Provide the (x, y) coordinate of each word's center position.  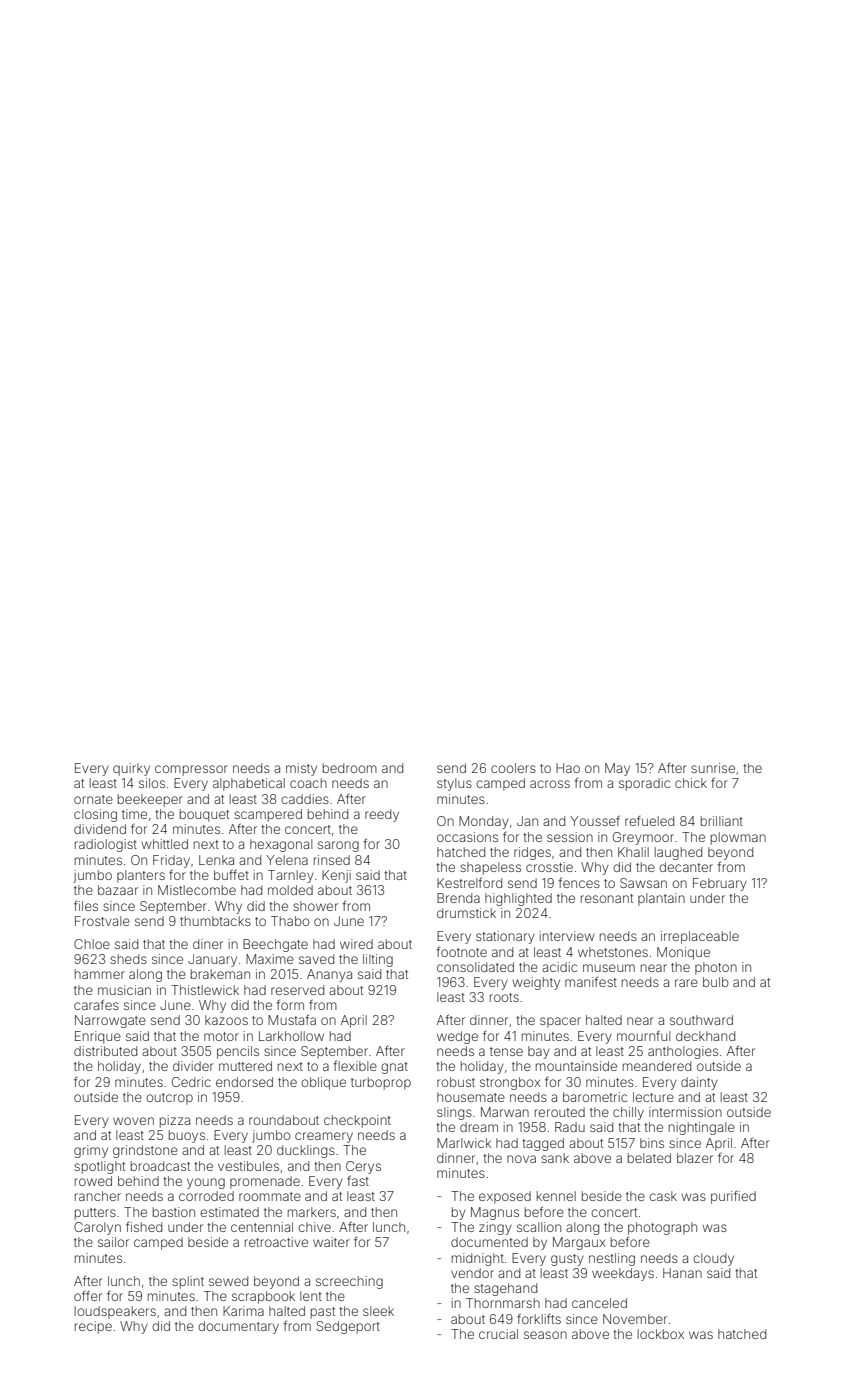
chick (691, 783)
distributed (105, 1051)
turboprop (381, 1083)
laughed (678, 853)
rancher (98, 1196)
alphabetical (249, 784)
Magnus (495, 1213)
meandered (657, 1066)
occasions (467, 837)
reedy (382, 815)
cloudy (713, 1259)
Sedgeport (348, 1327)
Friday (171, 861)
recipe (93, 1327)
